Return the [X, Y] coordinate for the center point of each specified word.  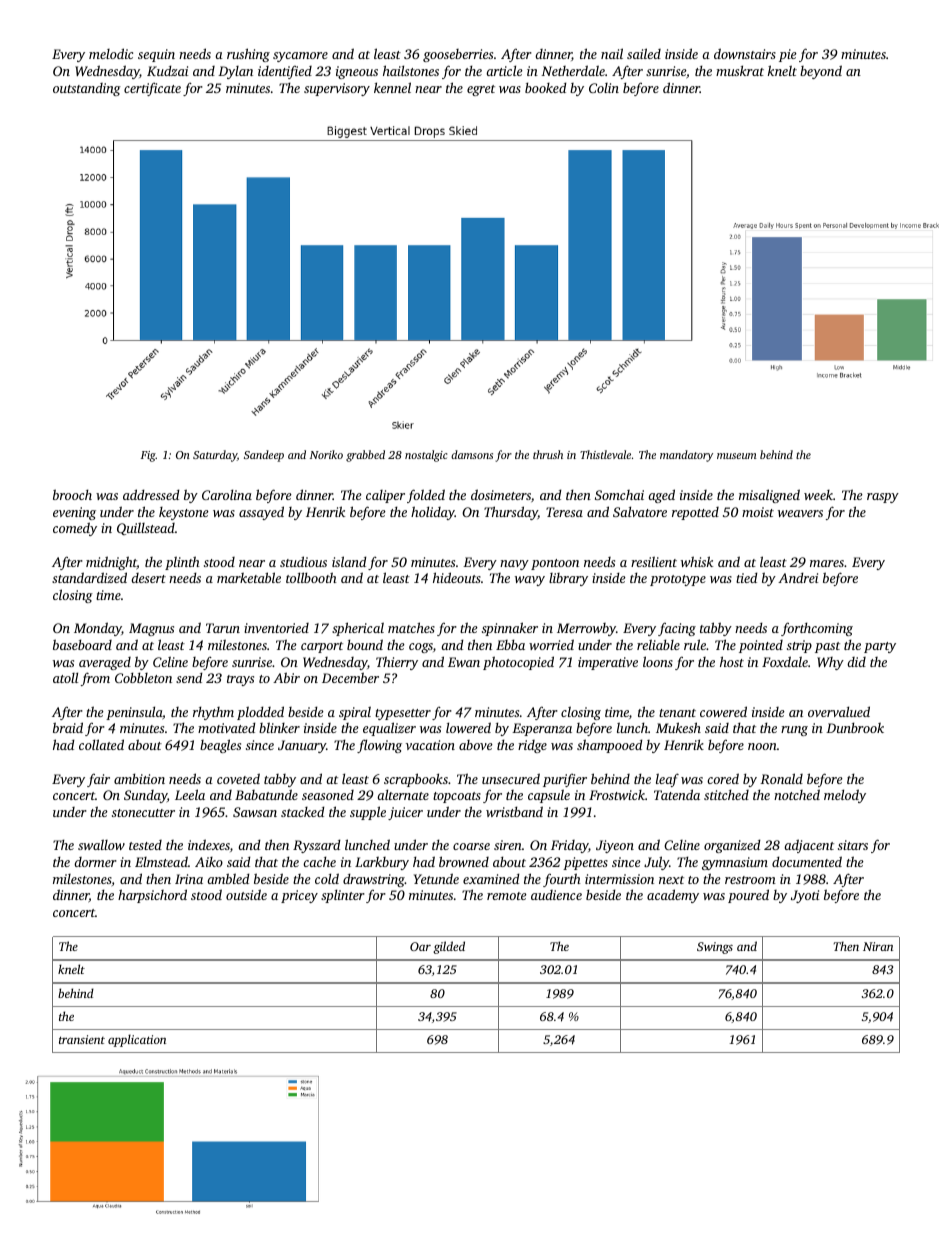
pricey [299, 896]
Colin [604, 88]
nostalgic [426, 456]
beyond [821, 72]
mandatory [686, 456]
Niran [878, 946]
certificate [152, 89]
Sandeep [264, 456]
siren [508, 845]
